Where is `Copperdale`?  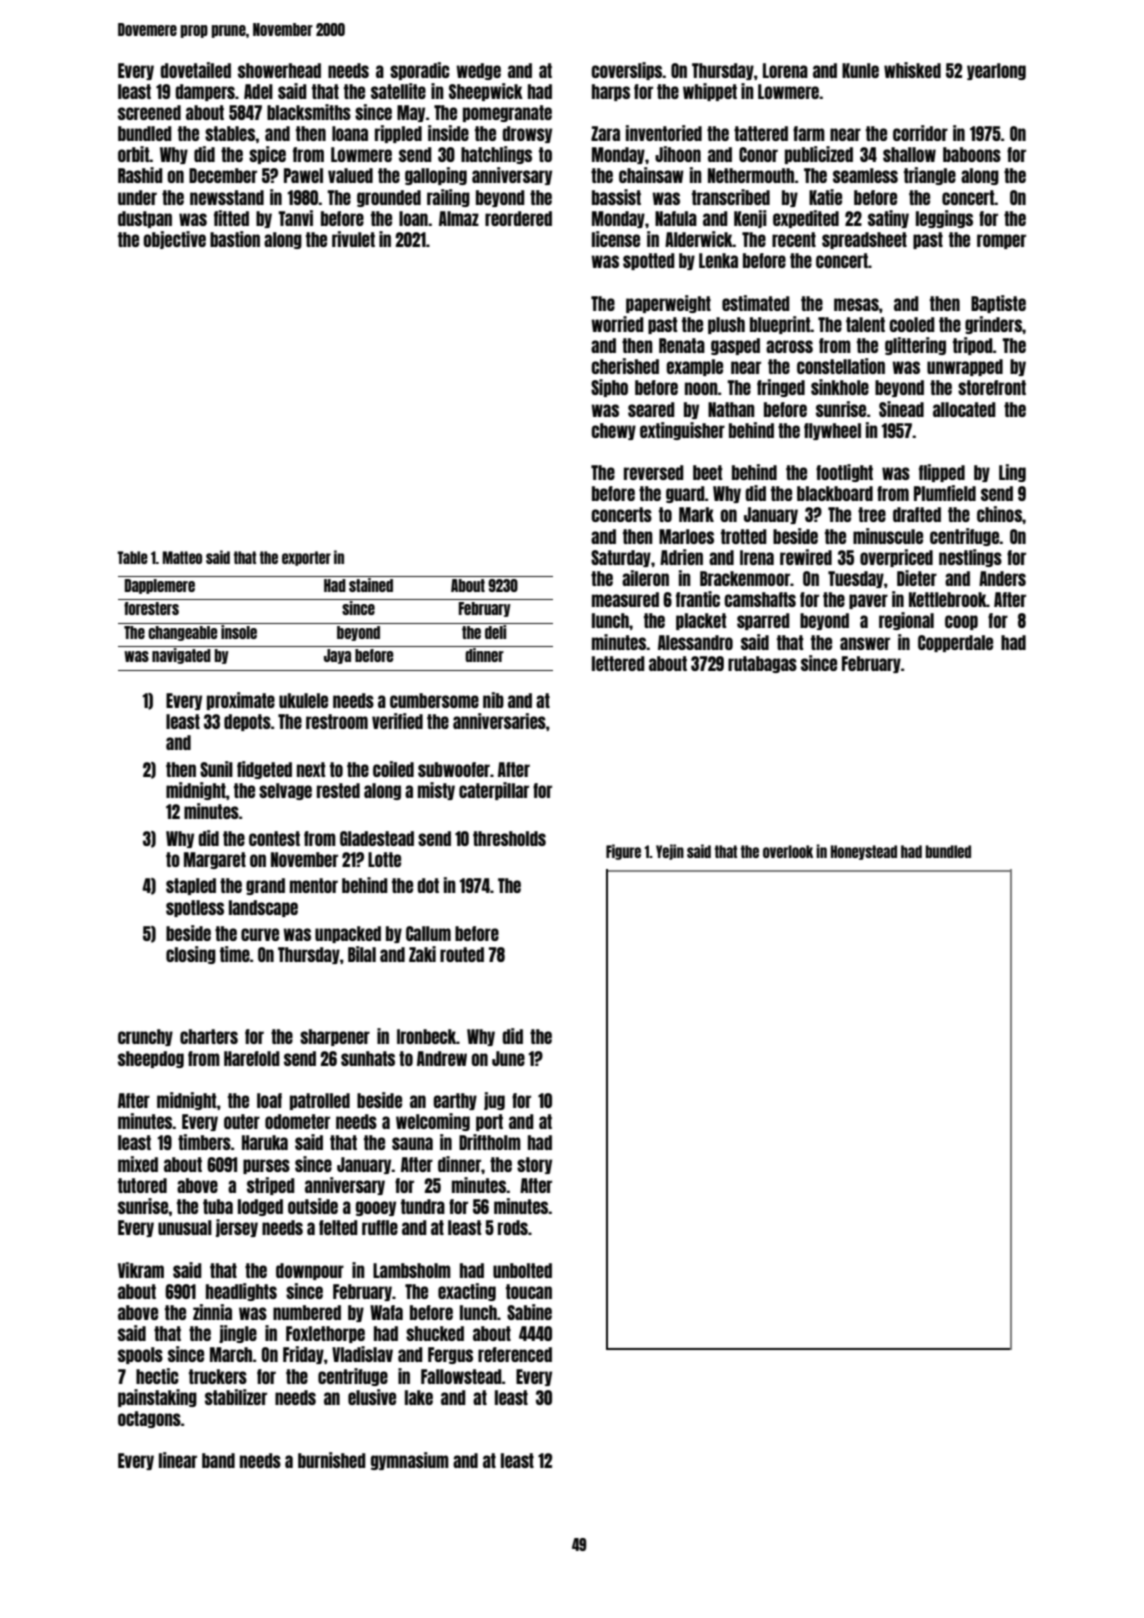 Copperdale is located at coordinates (955, 643).
